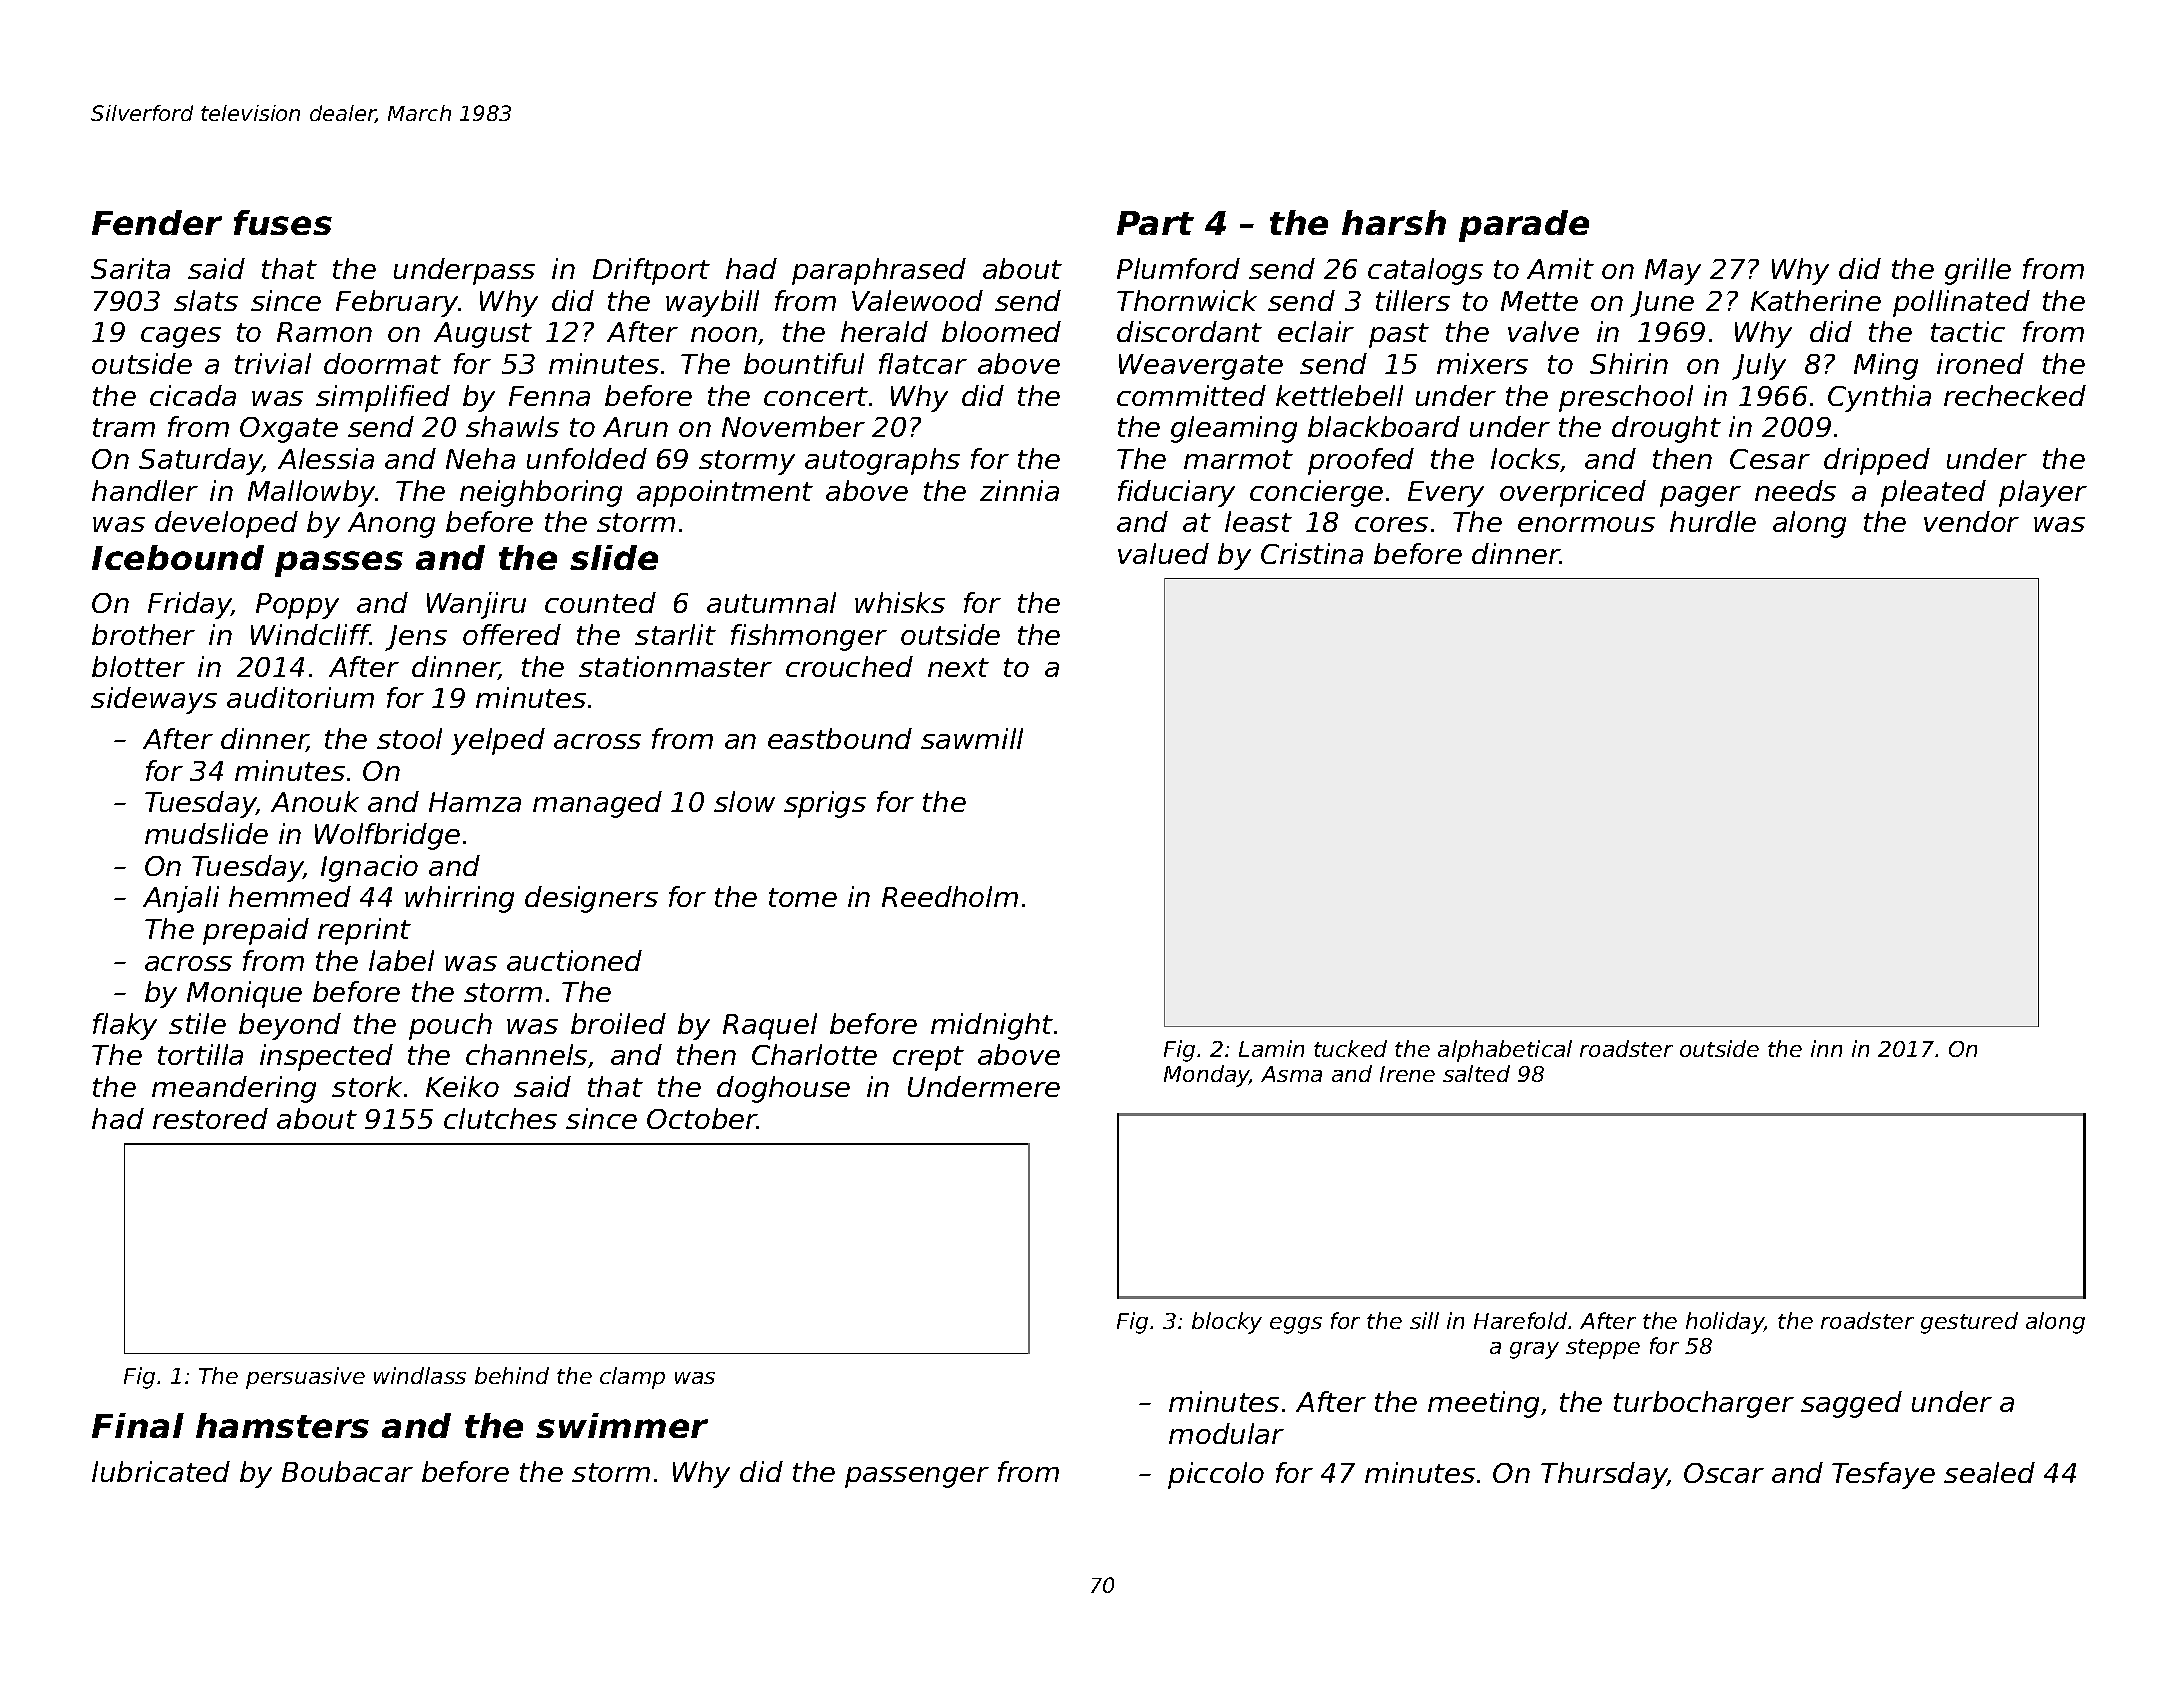 This document has height=1683, width=2178. Describe the element at coordinates (1971, 521) in the document. I see `vendor` at that location.
